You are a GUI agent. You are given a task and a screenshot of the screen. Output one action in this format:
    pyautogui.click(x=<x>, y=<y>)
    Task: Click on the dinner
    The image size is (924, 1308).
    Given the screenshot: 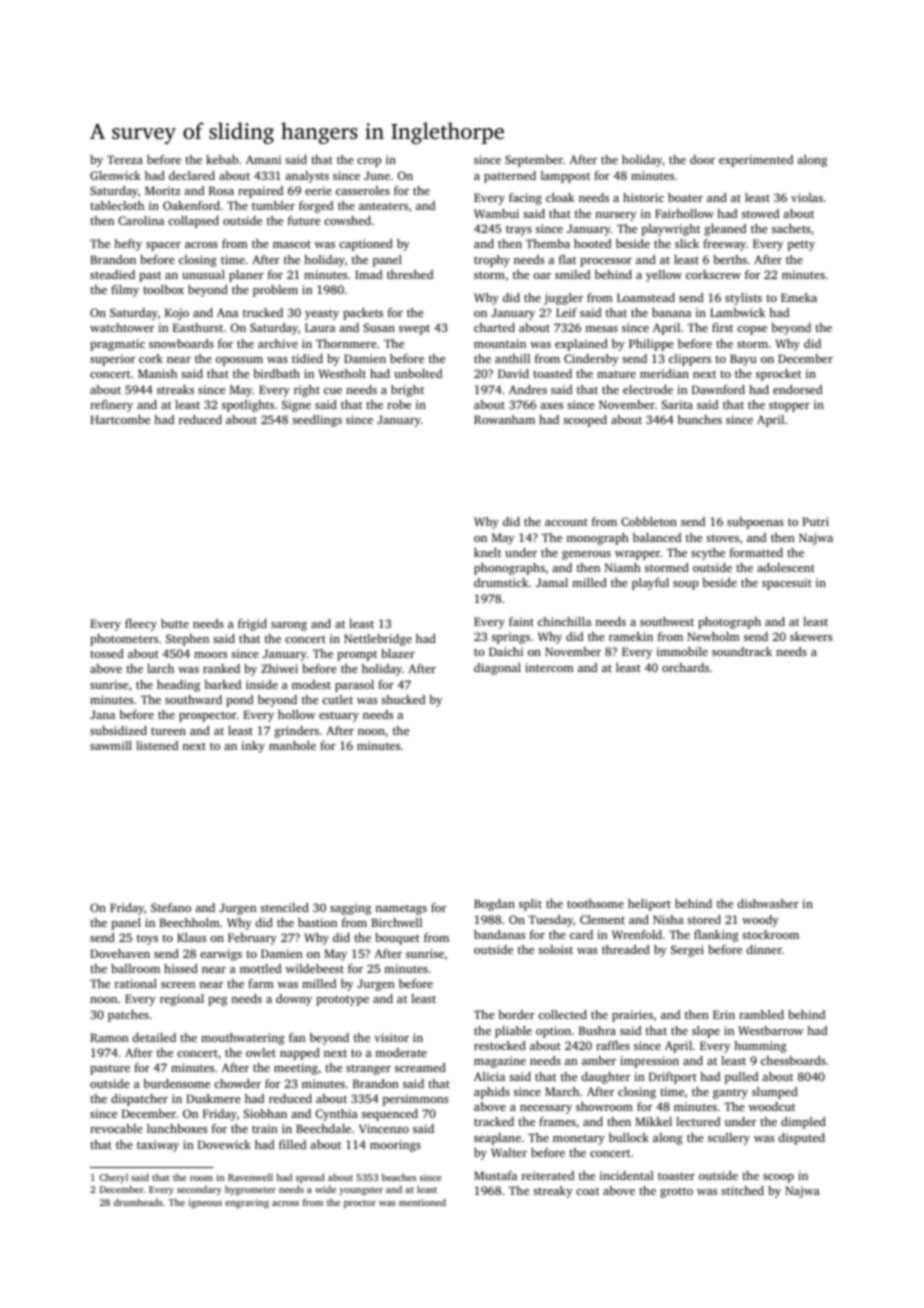 What is the action you would take?
    pyautogui.click(x=764, y=949)
